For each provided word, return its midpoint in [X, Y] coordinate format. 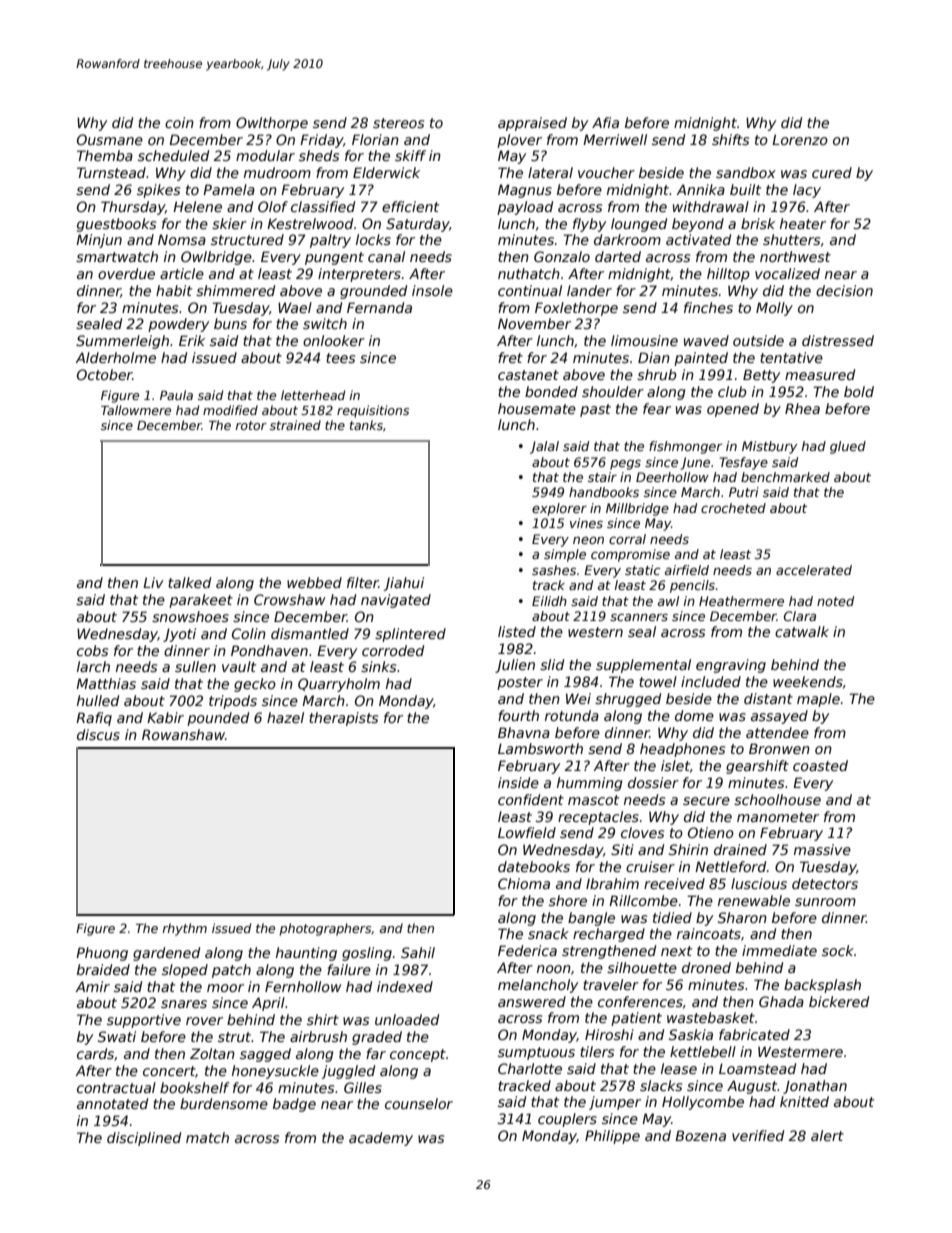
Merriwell [615, 139]
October [105, 374]
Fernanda [379, 307]
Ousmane [110, 139]
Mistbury [769, 447]
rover [204, 1021]
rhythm [185, 929]
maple [818, 700]
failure [349, 969]
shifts [730, 139]
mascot [593, 800]
